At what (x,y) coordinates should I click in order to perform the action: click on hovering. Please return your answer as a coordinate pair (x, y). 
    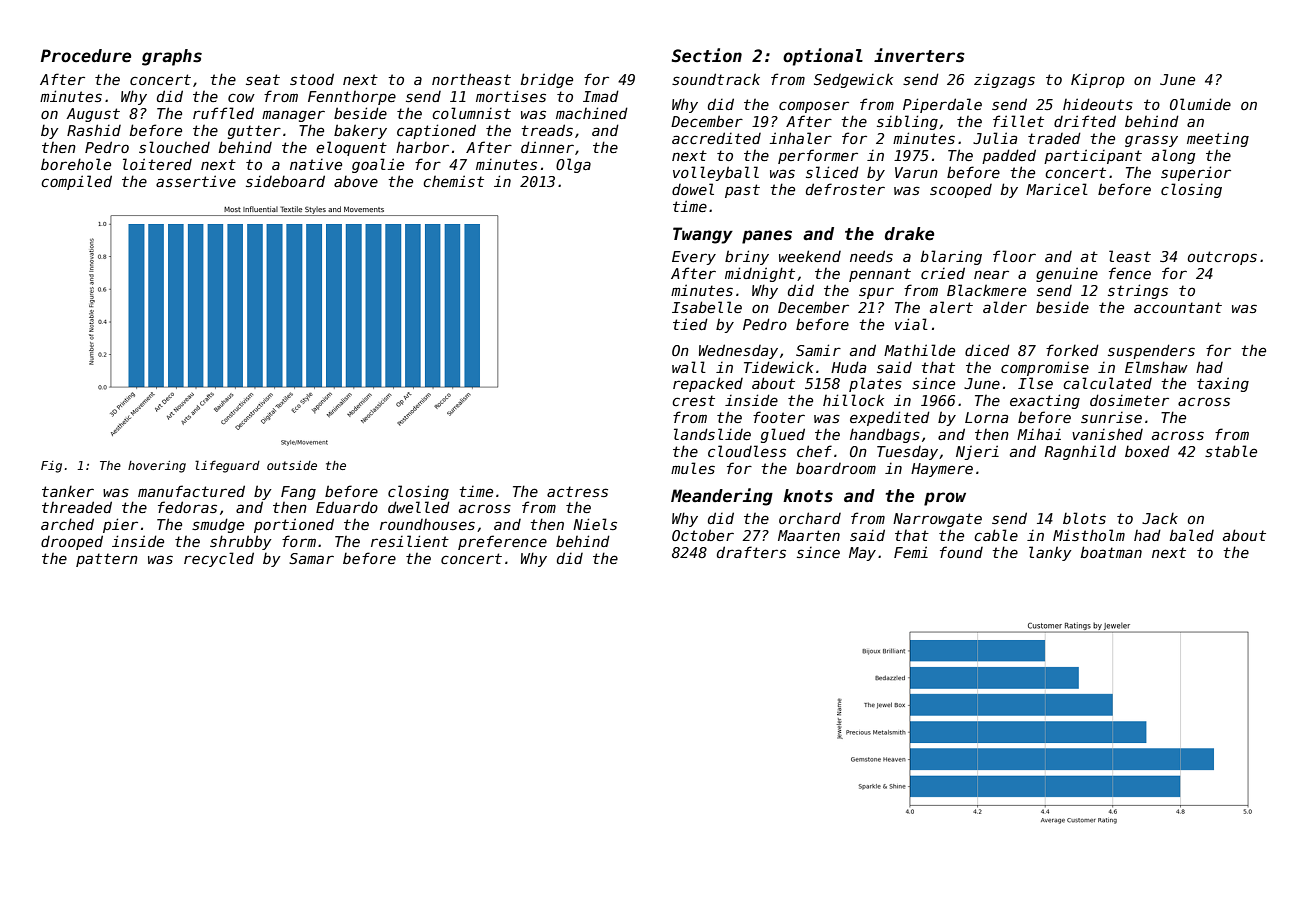
    Looking at the image, I should click on (157, 467).
